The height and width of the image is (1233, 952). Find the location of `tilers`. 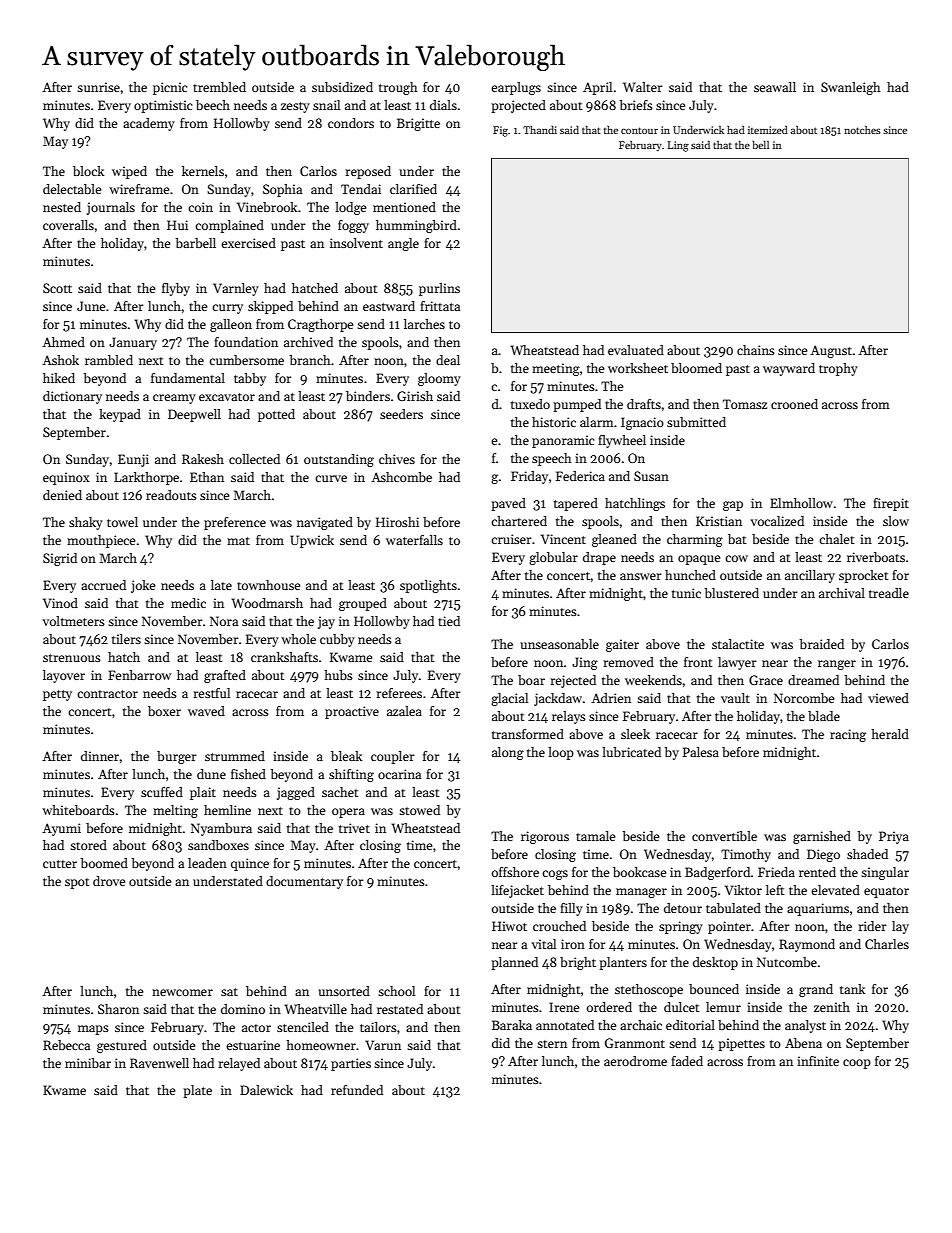

tilers is located at coordinates (126, 639).
